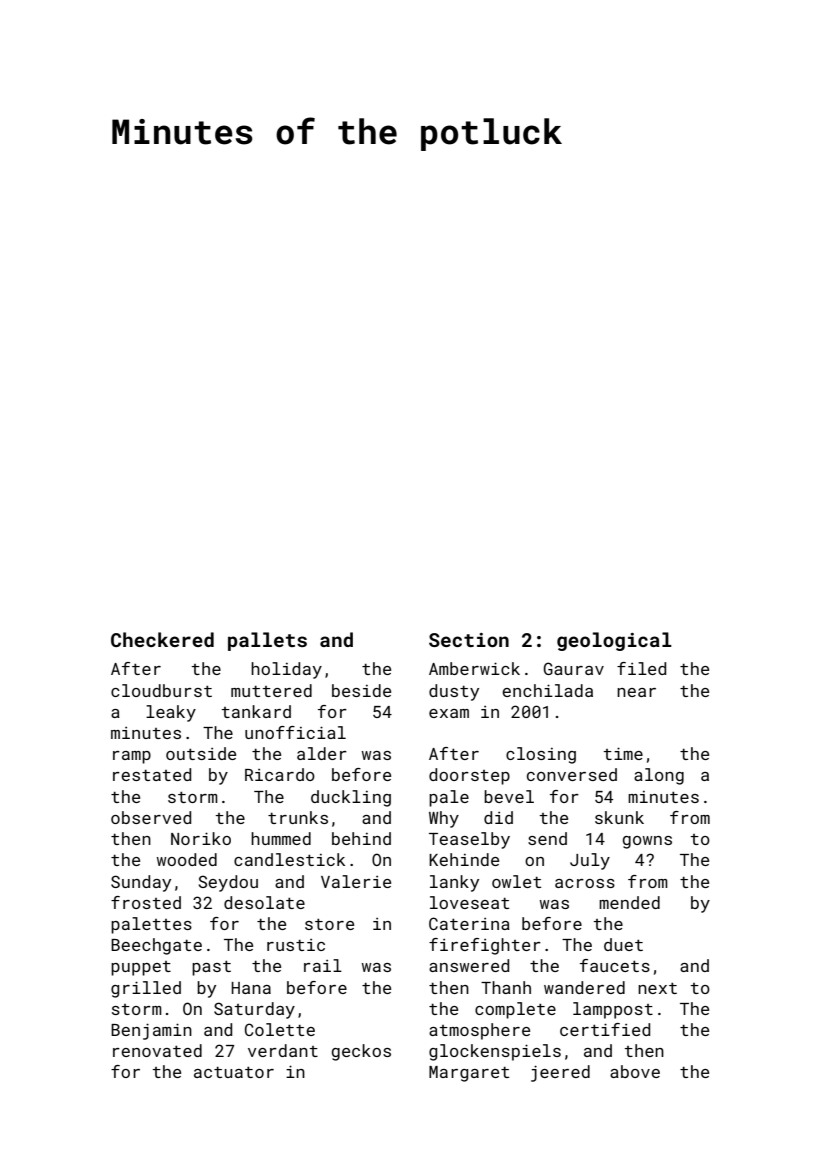 Image resolution: width=821 pixels, height=1164 pixels. Describe the element at coordinates (469, 640) in the screenshot. I see `Section` at that location.
